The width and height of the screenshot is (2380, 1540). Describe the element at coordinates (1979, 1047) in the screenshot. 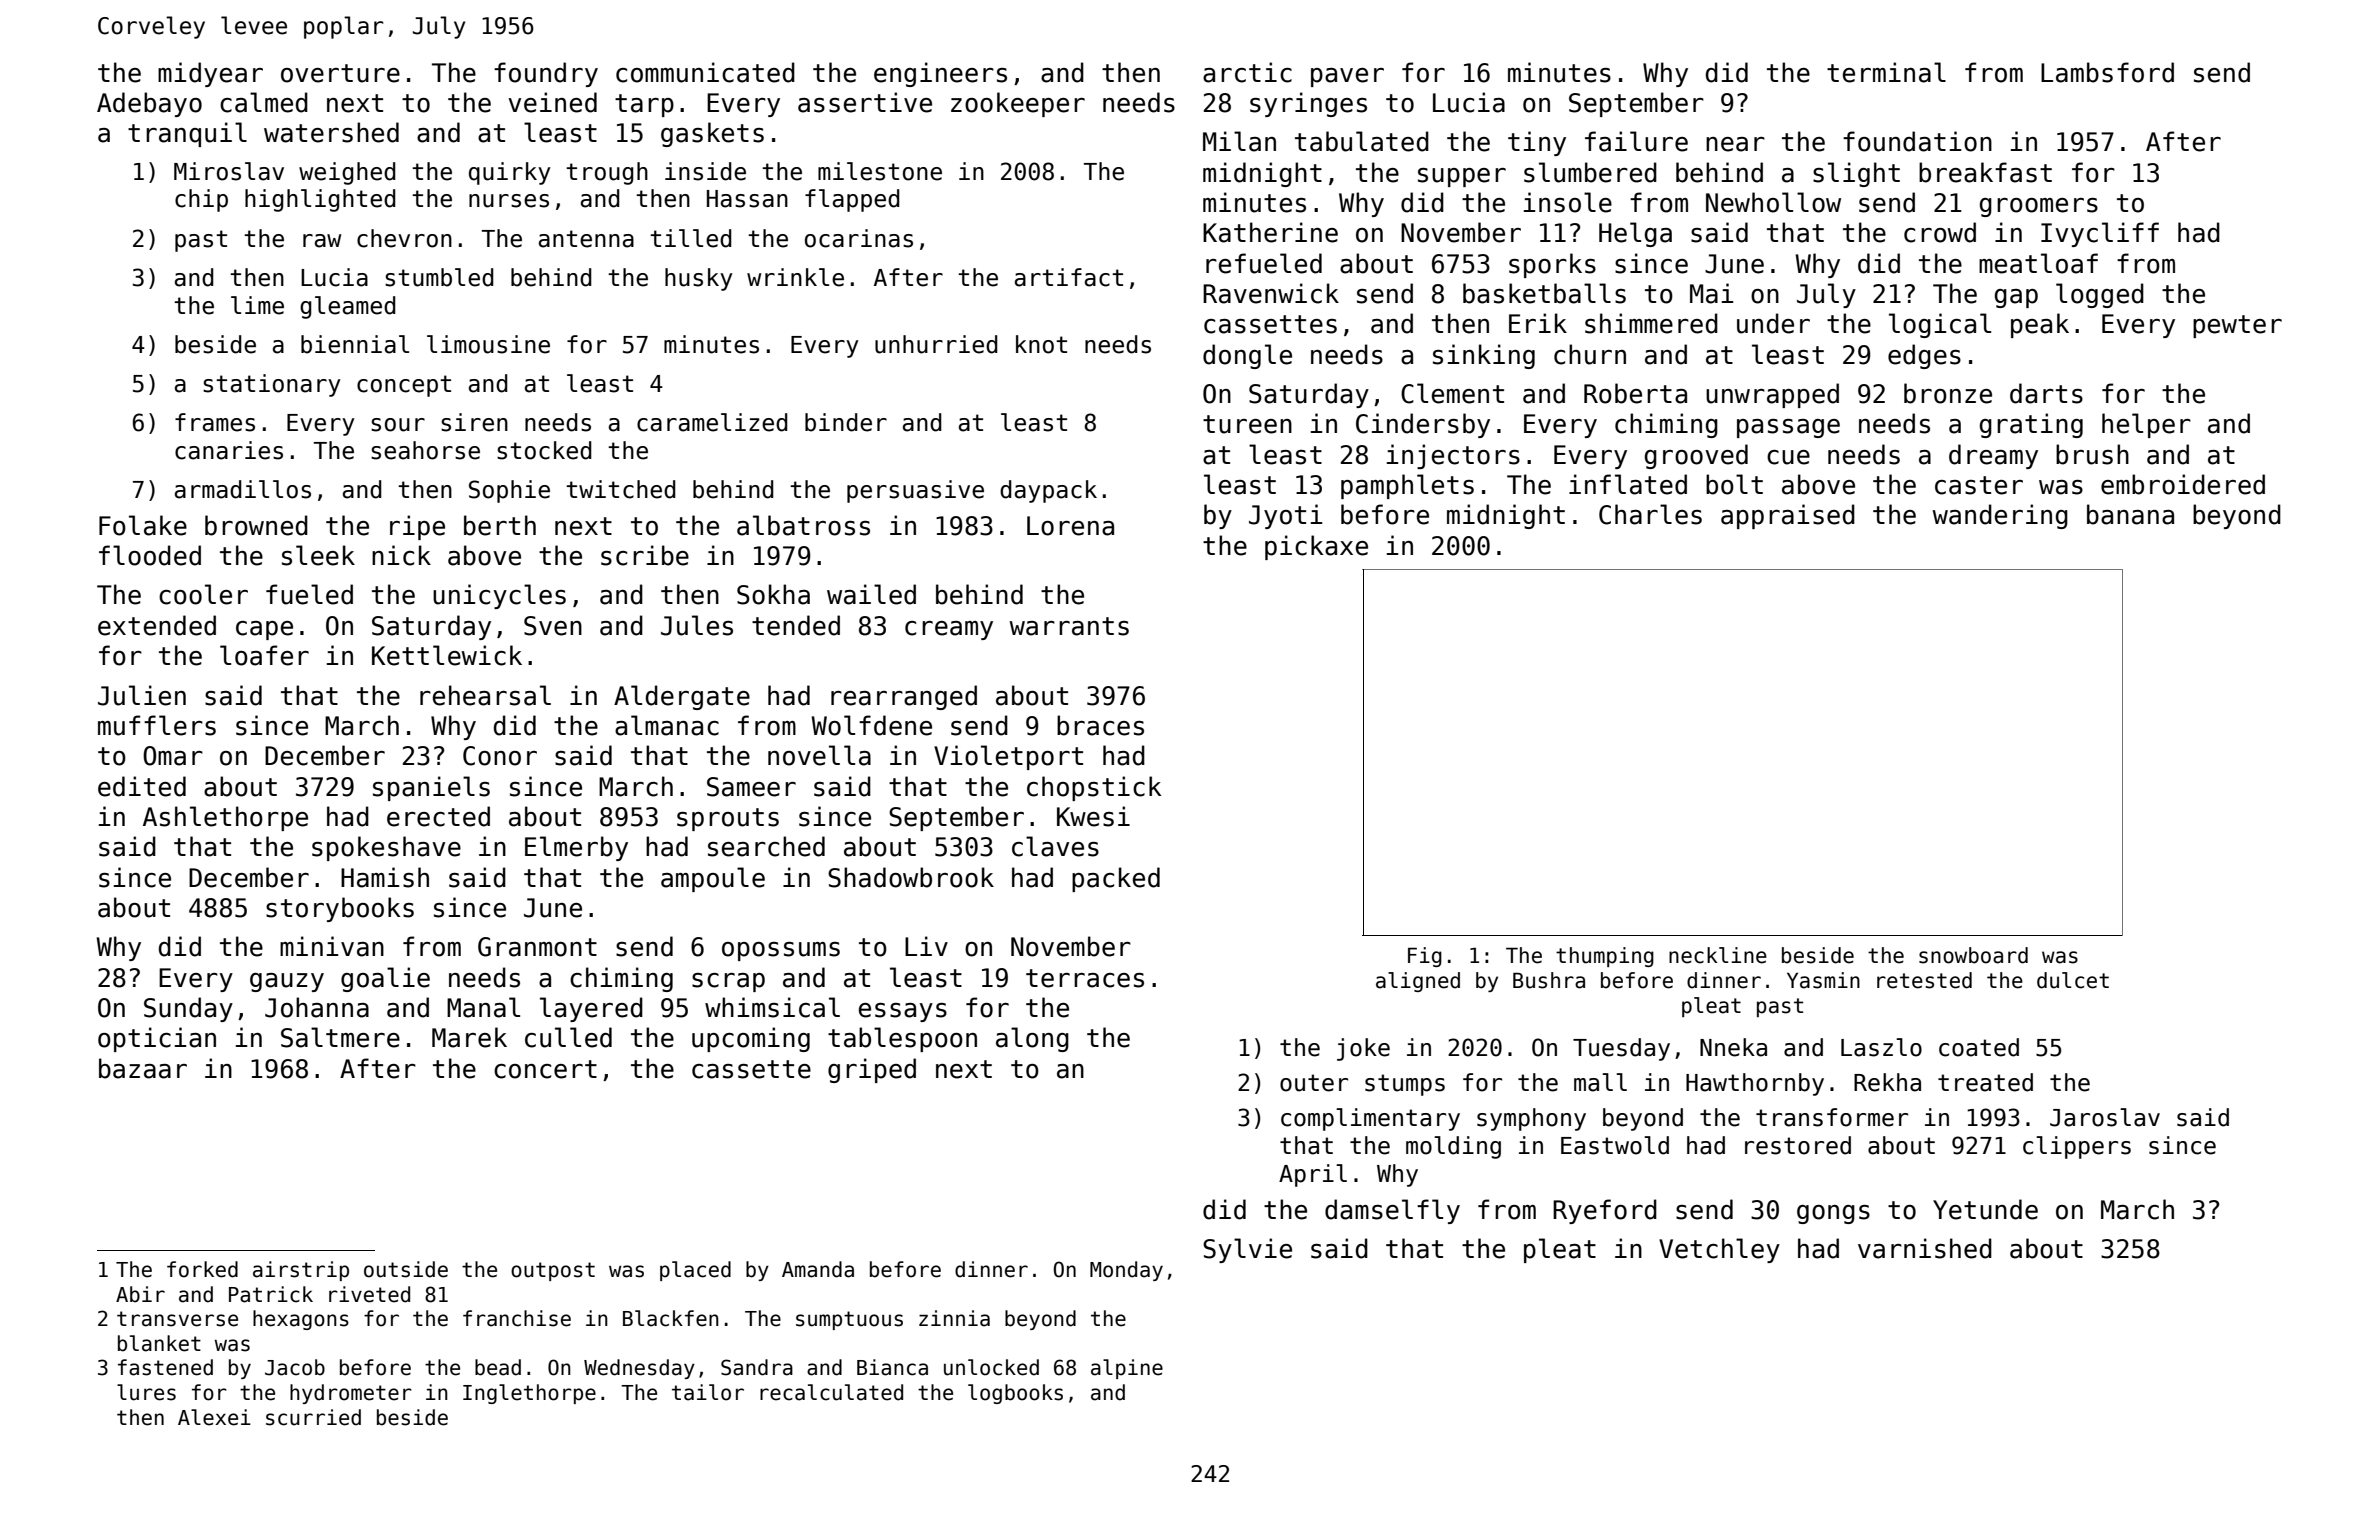

I see `coated` at that location.
